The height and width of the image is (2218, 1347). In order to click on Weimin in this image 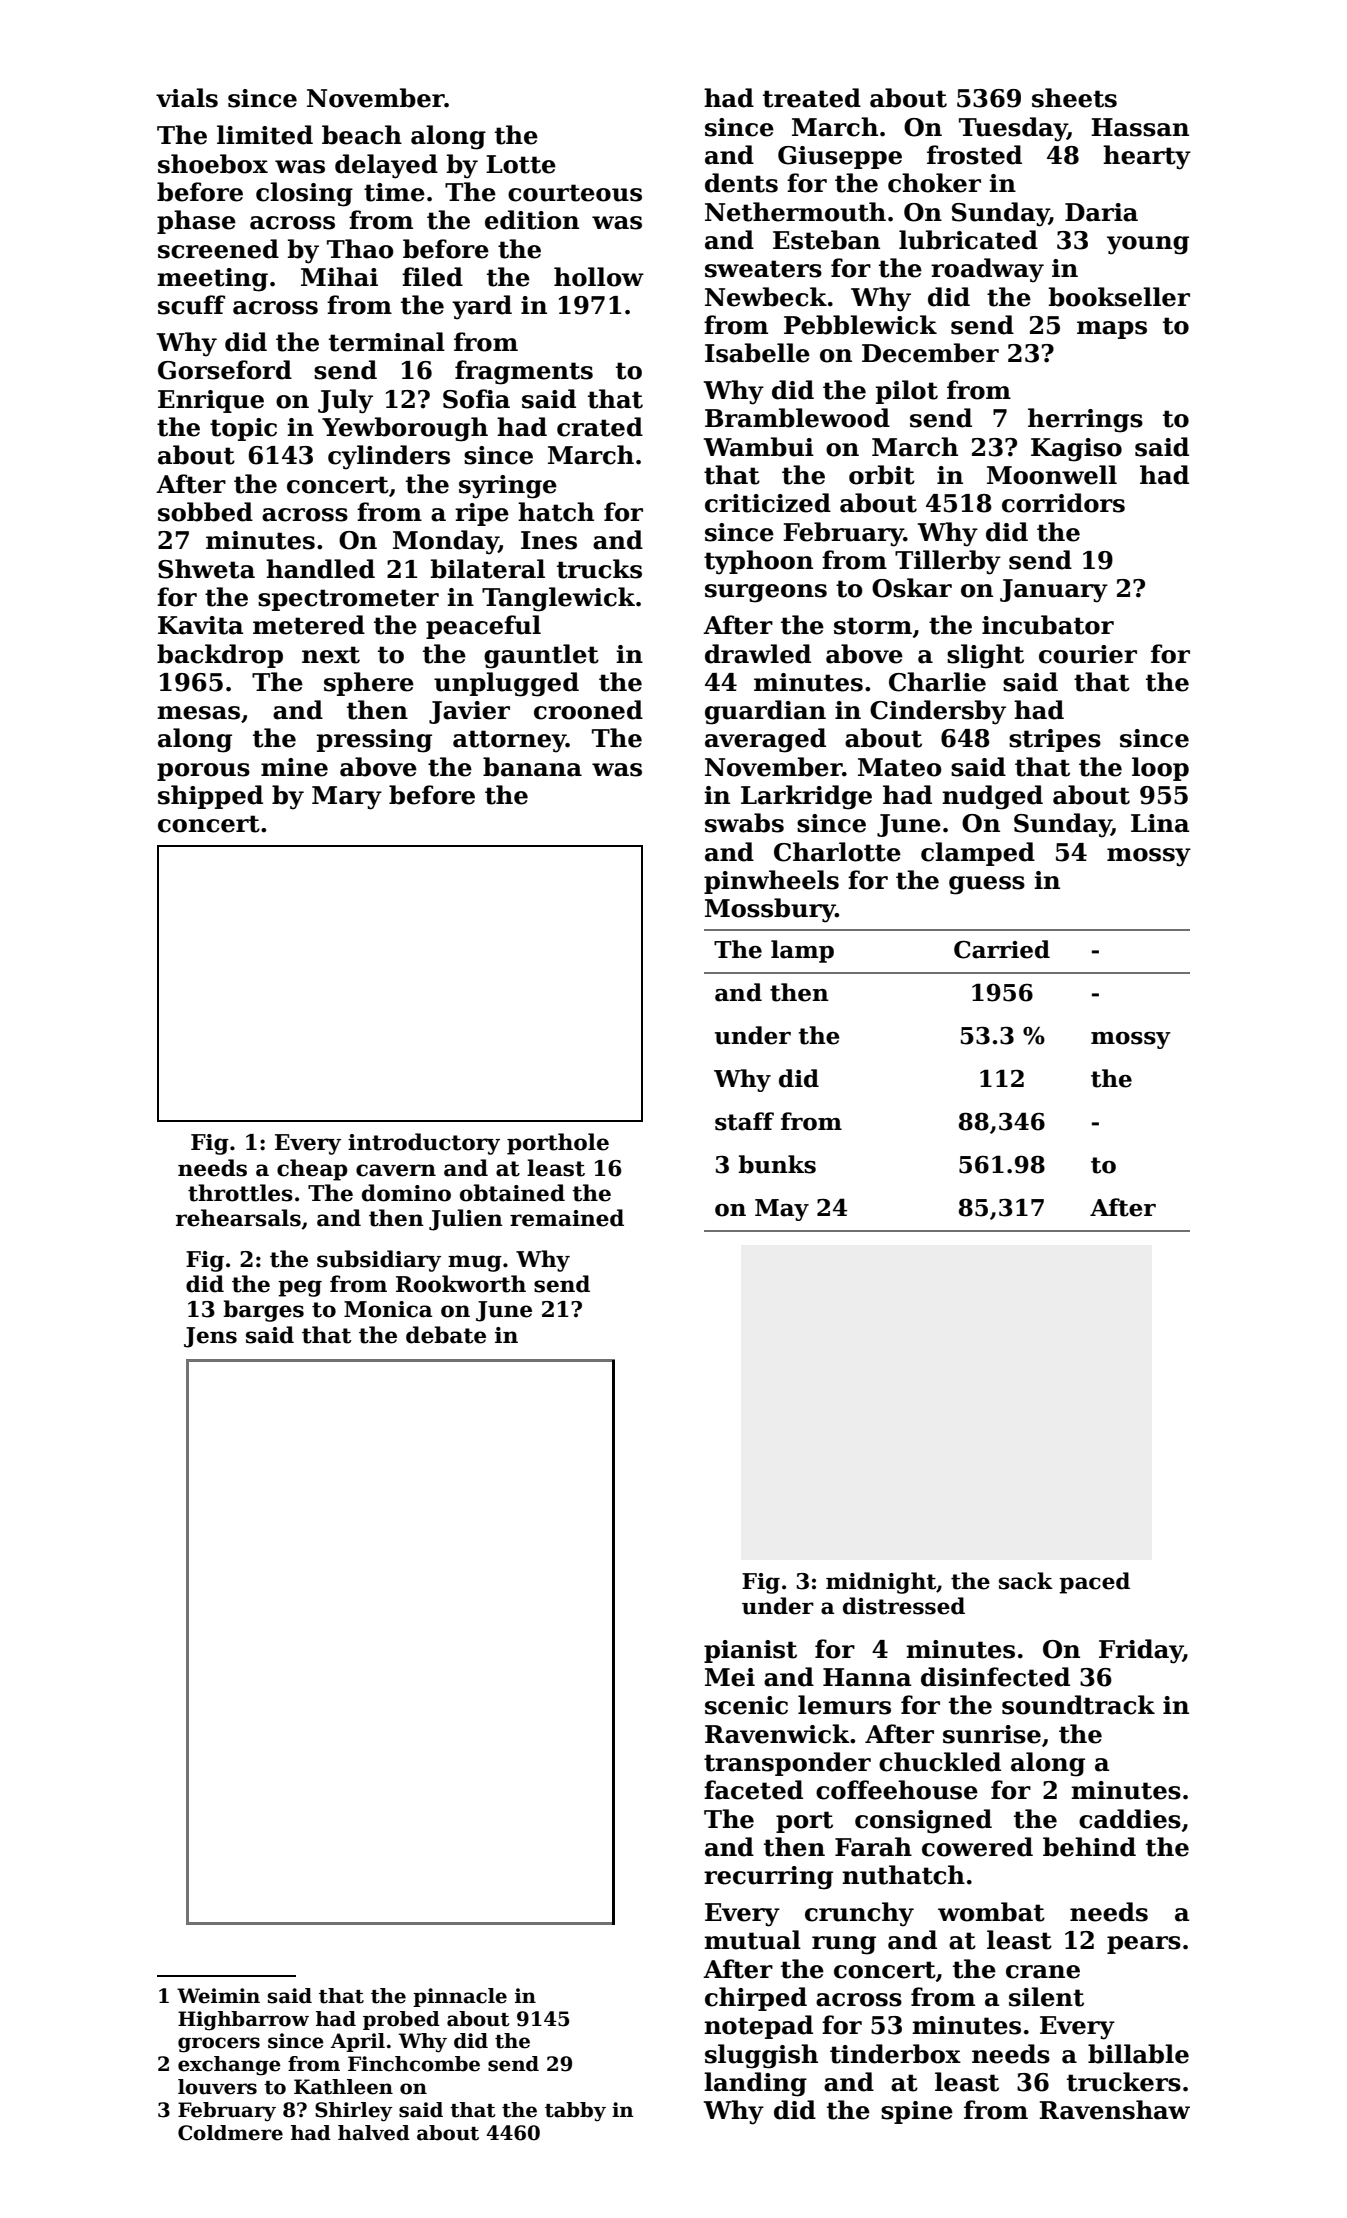, I will do `click(218, 1996)`.
